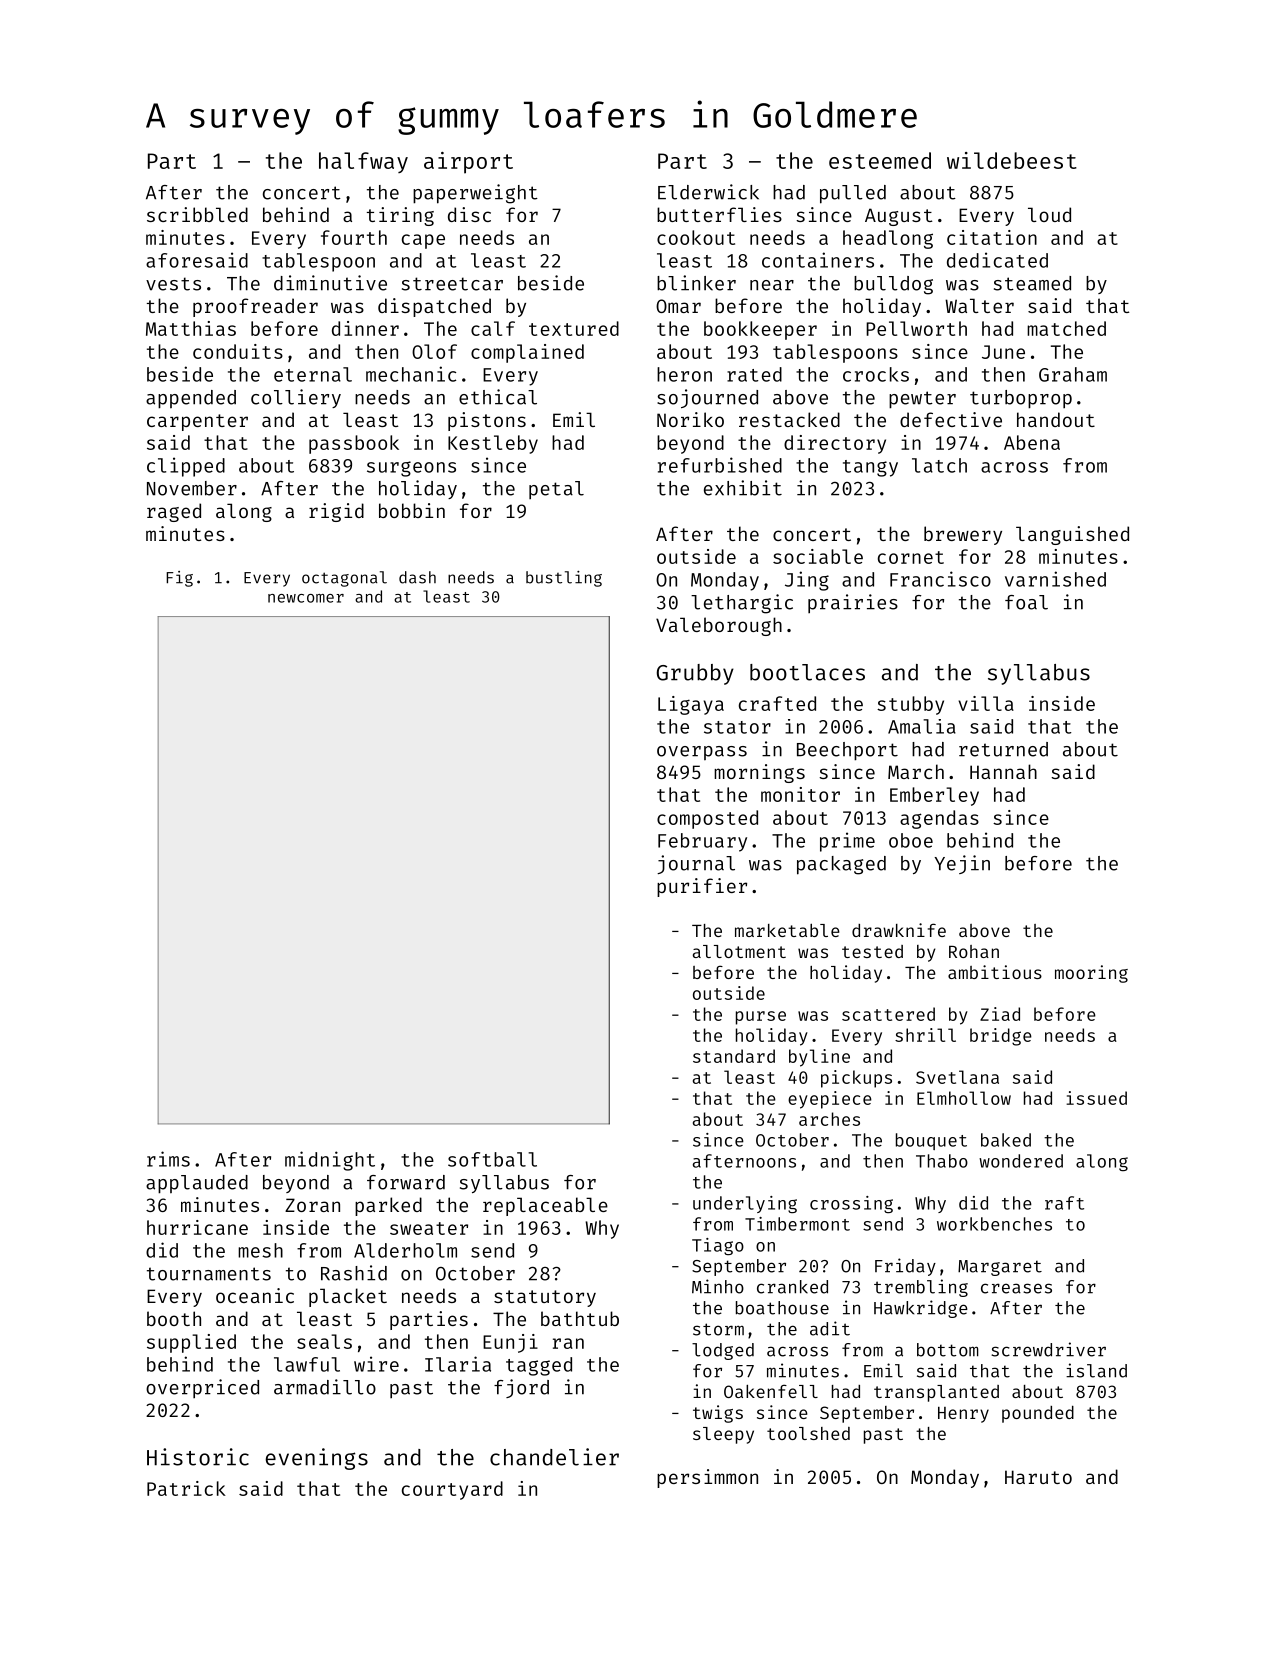 This screenshot has height=1653, width=1278. I want to click on persimmon, so click(707, 1478).
